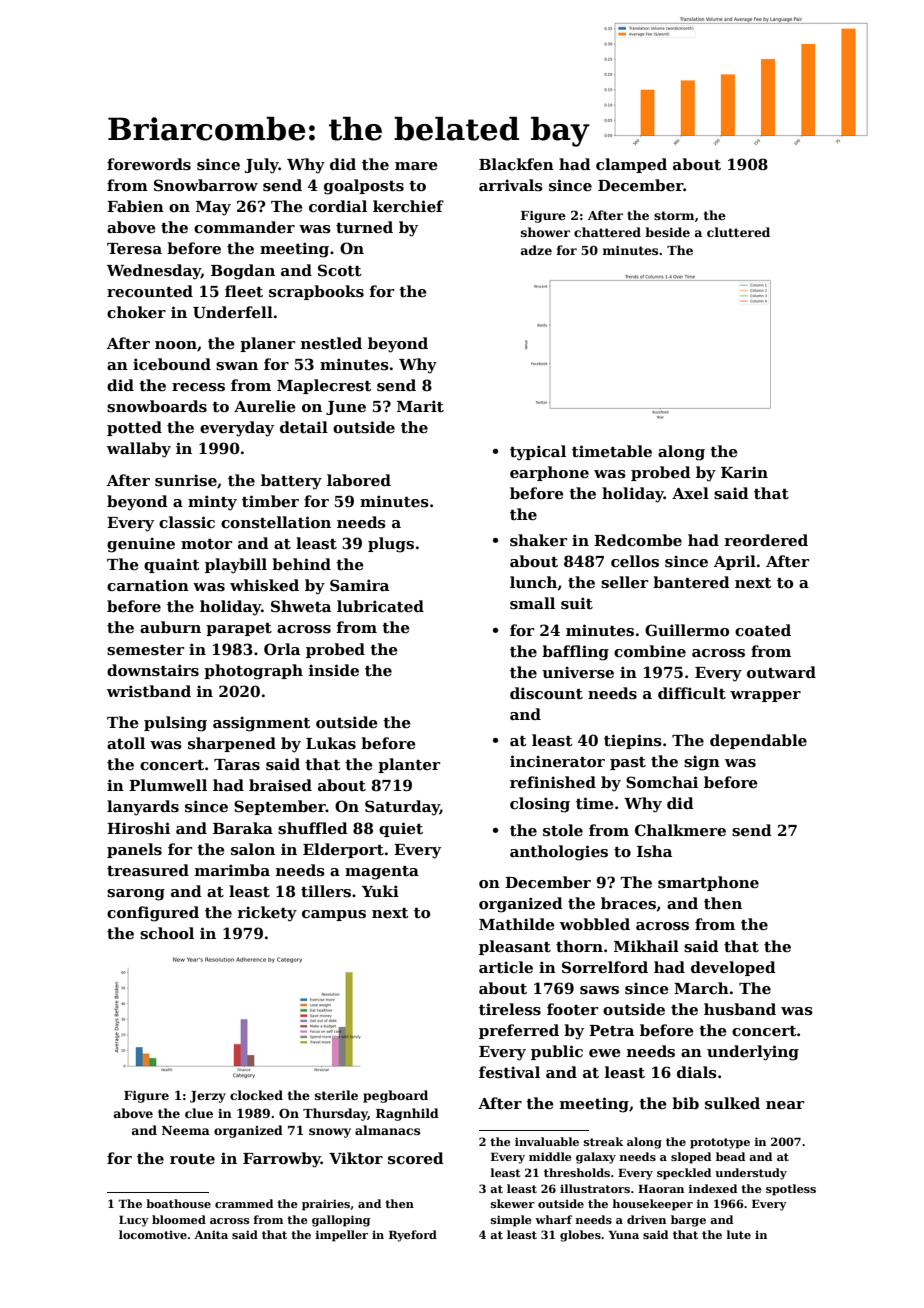 The image size is (924, 1308). What do you see at coordinates (624, 1234) in the image?
I see `Yuna` at bounding box center [624, 1234].
